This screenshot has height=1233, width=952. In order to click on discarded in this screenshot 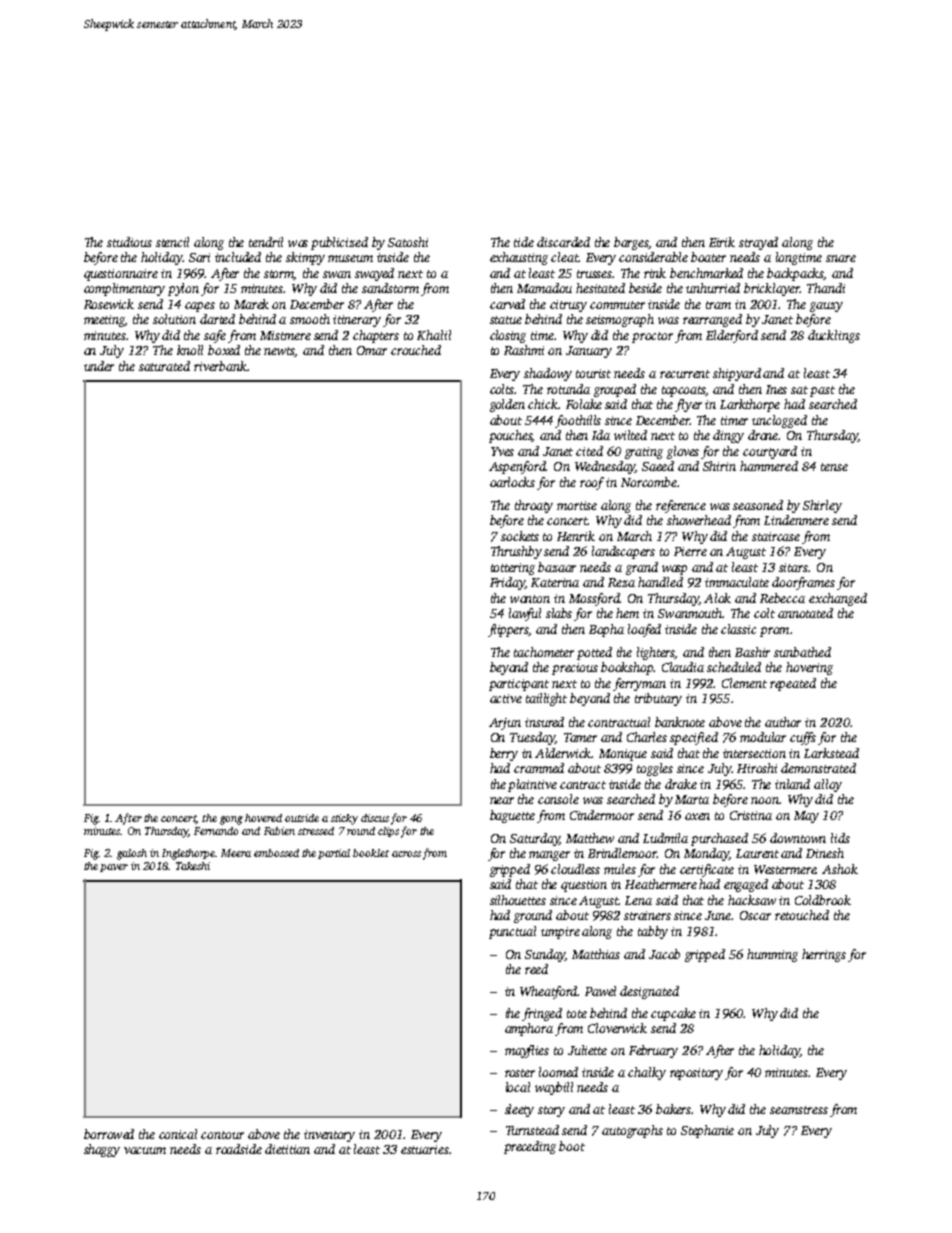, I will do `click(563, 242)`.
